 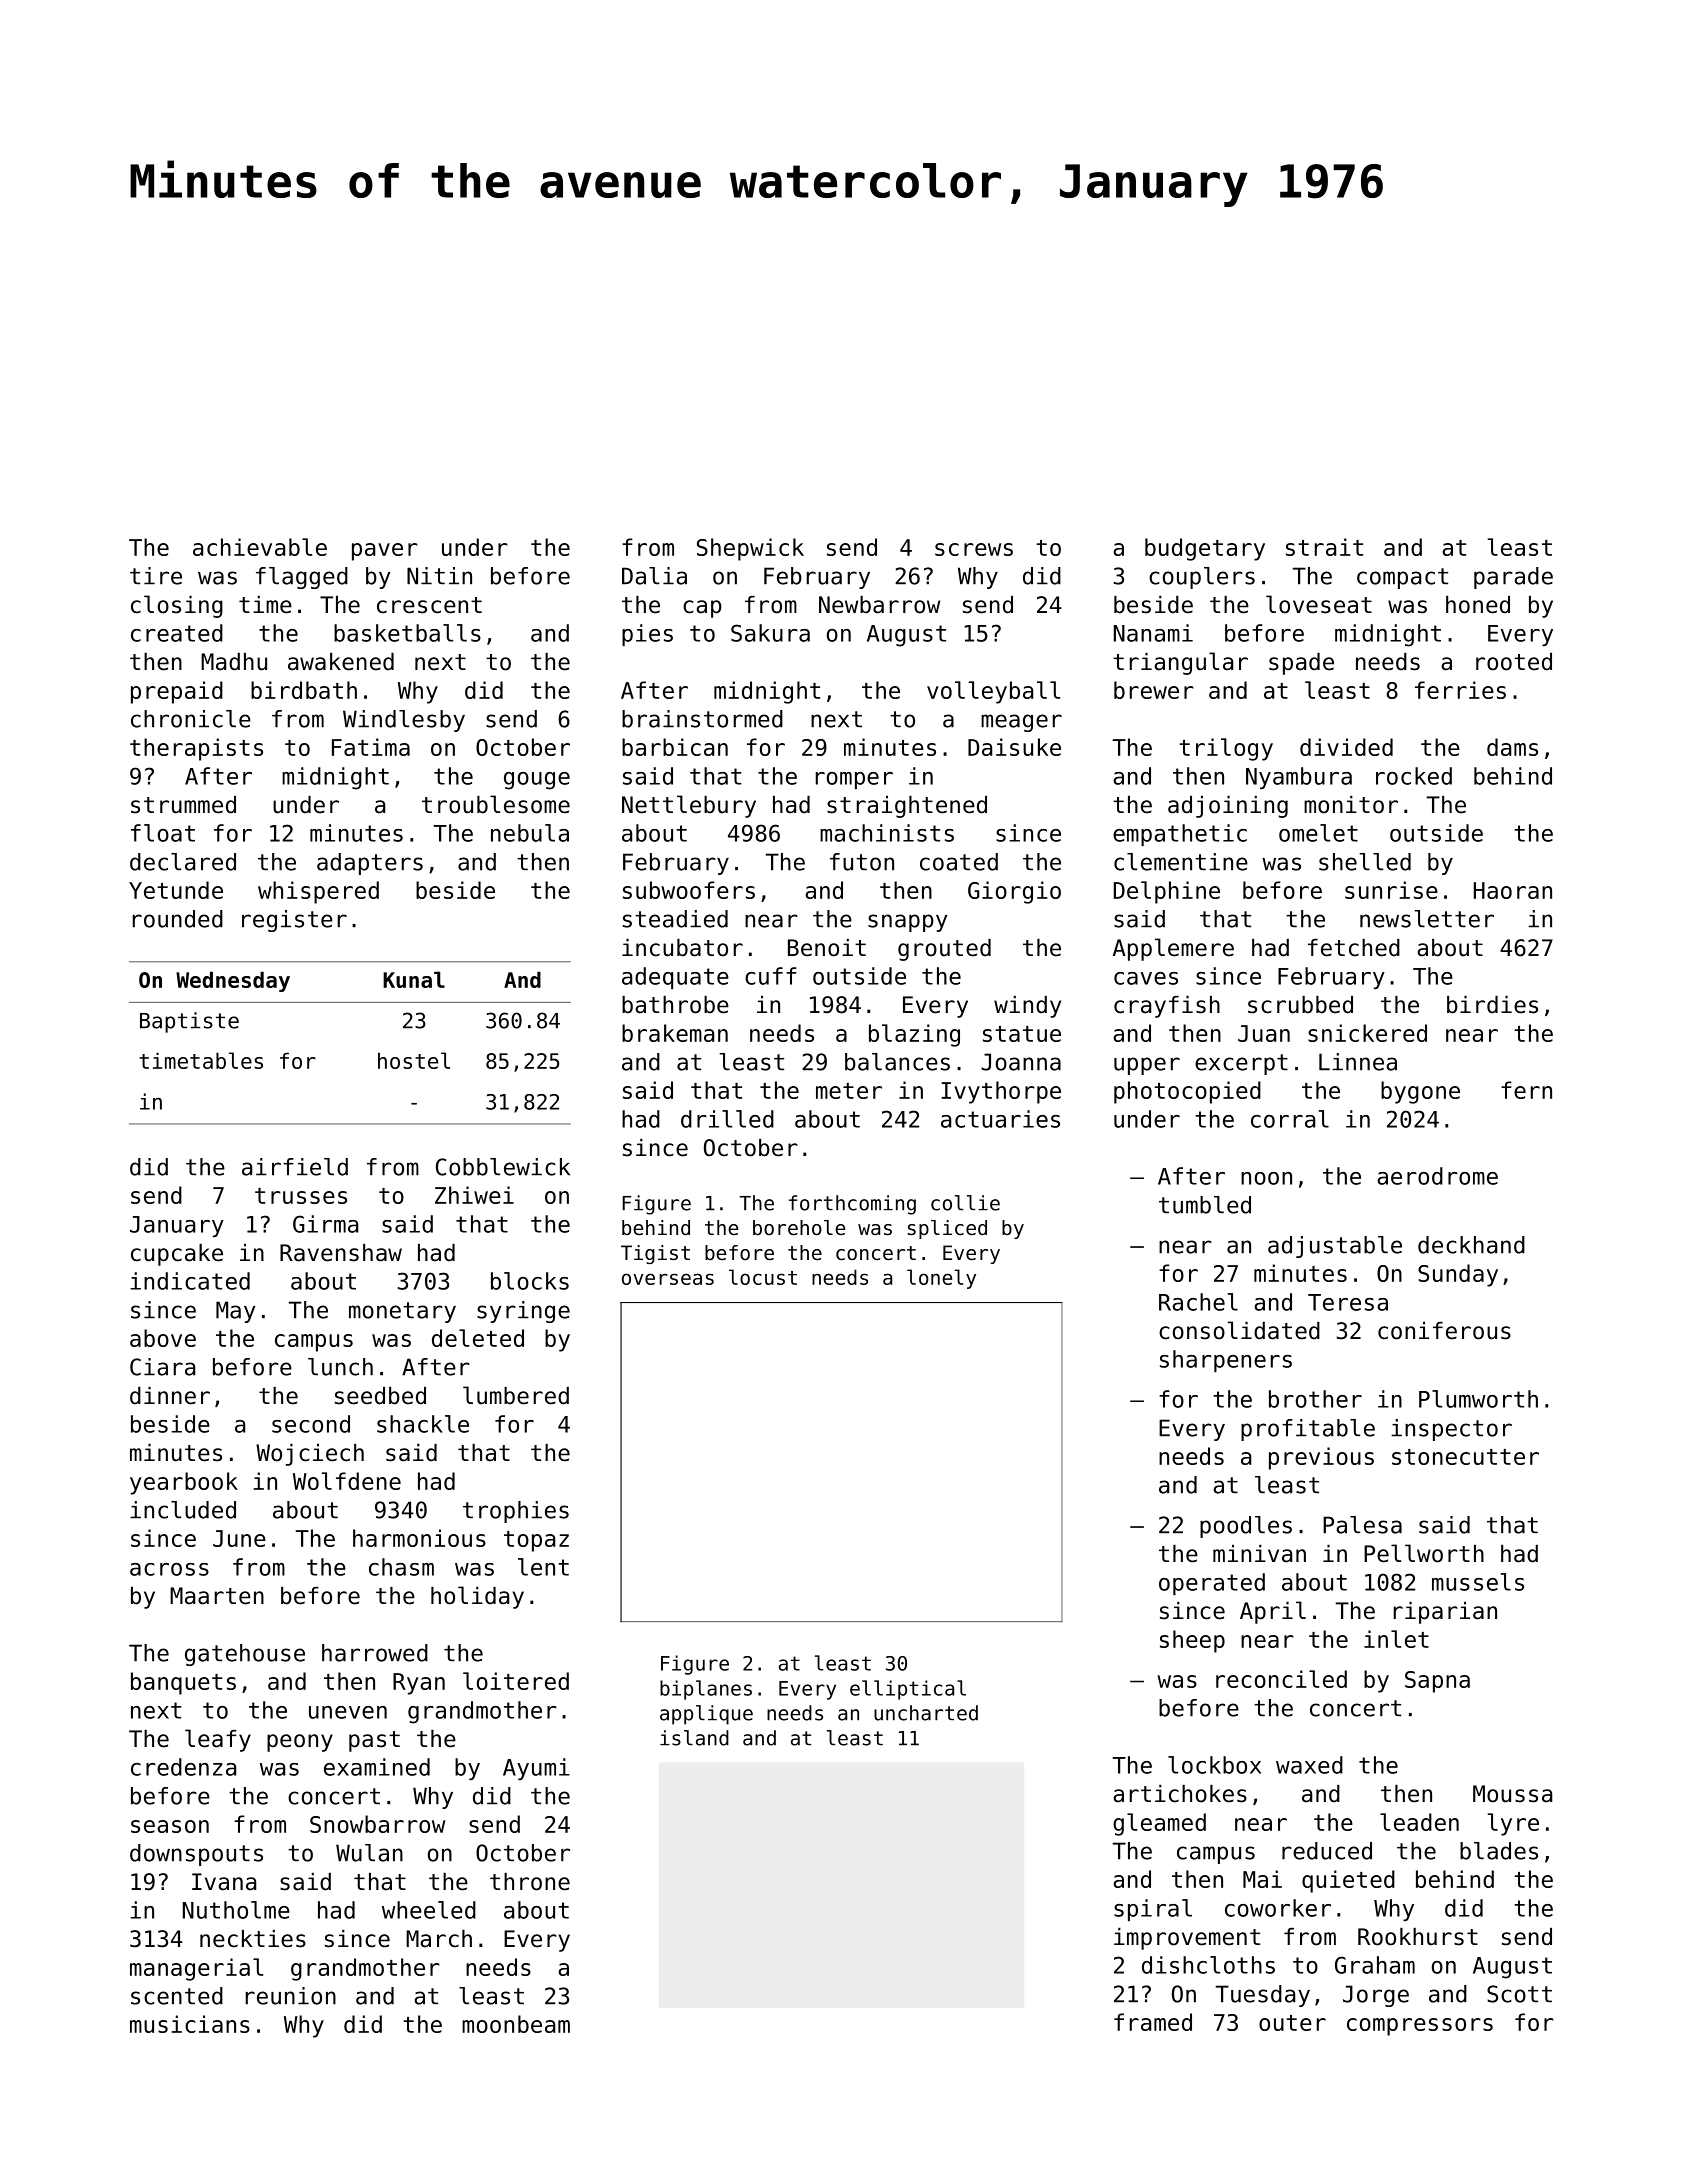 What do you see at coordinates (897, 1062) in the document?
I see `balances` at bounding box center [897, 1062].
